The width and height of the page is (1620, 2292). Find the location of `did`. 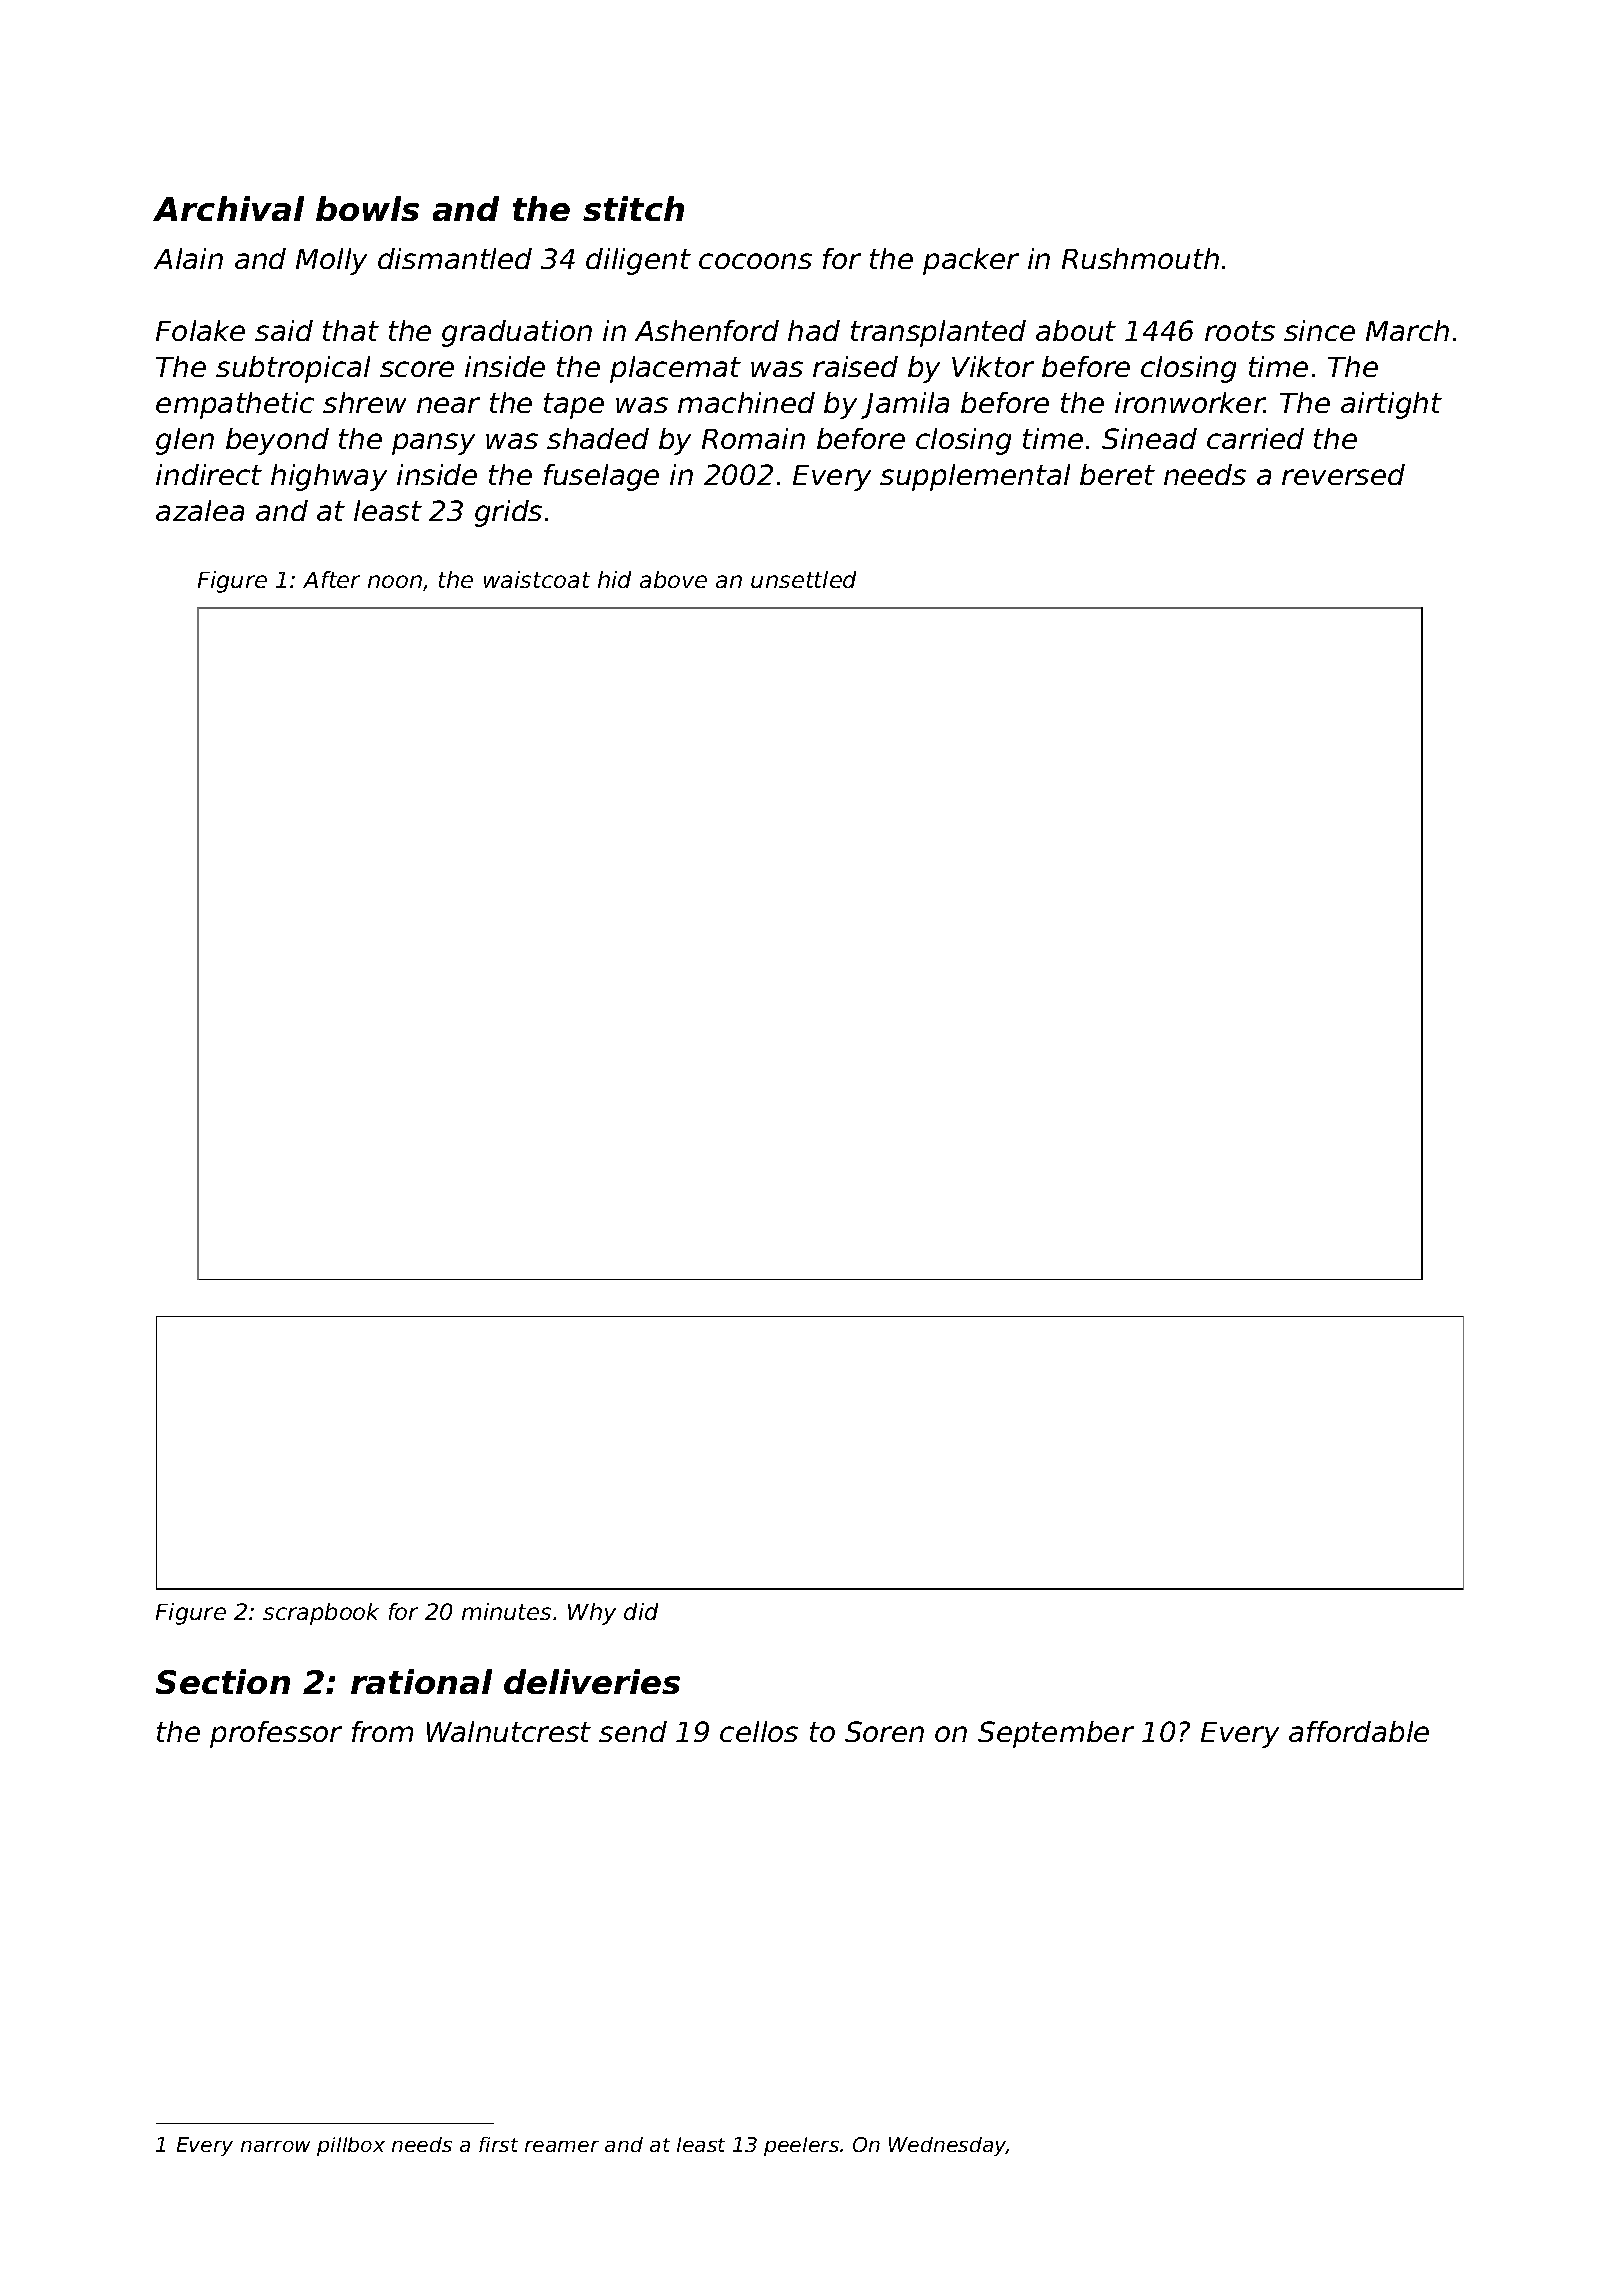

did is located at coordinates (641, 1611).
